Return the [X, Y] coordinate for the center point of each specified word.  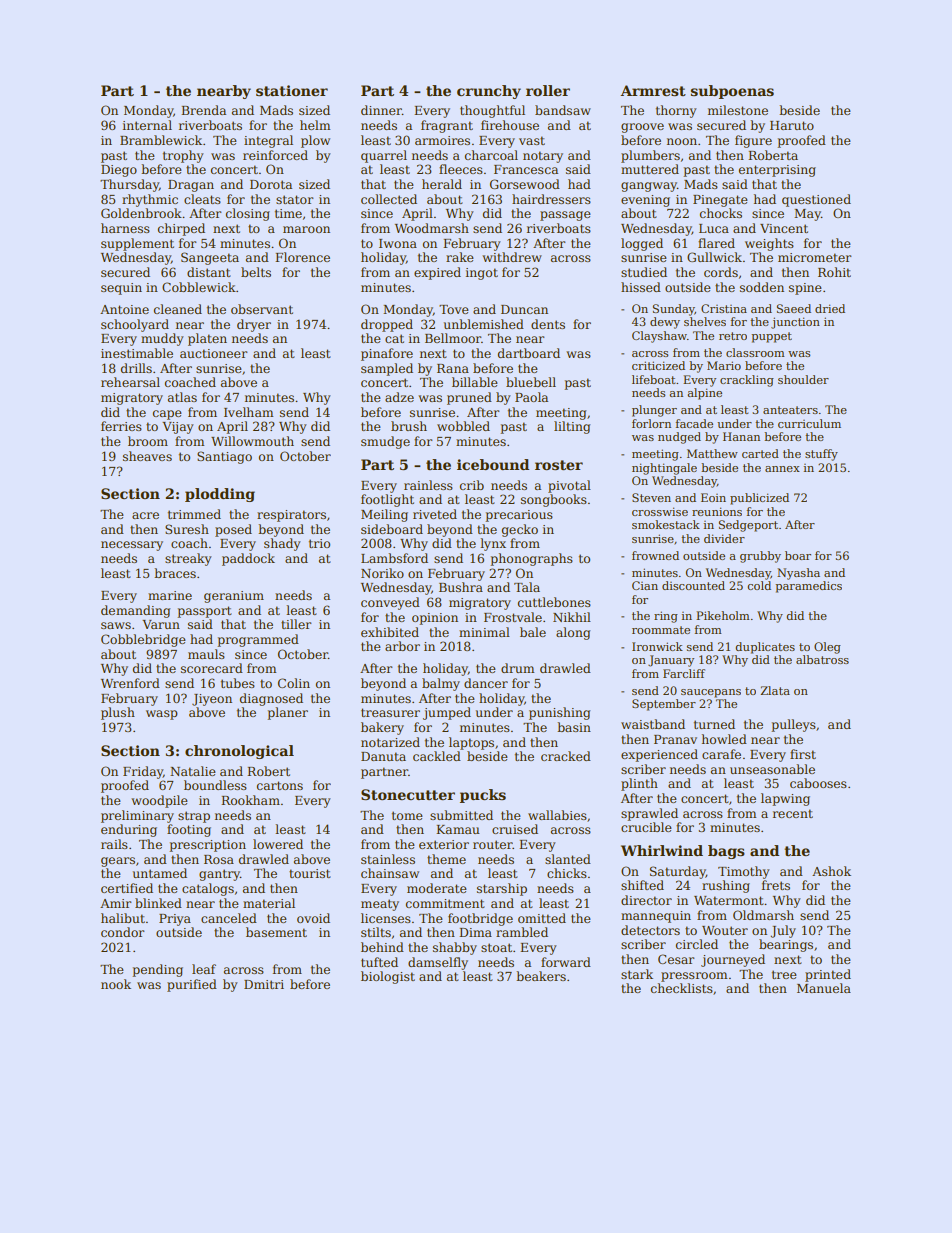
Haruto [792, 125]
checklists [682, 988]
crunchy [489, 92]
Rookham [250, 800]
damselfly [438, 963]
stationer [292, 90]
